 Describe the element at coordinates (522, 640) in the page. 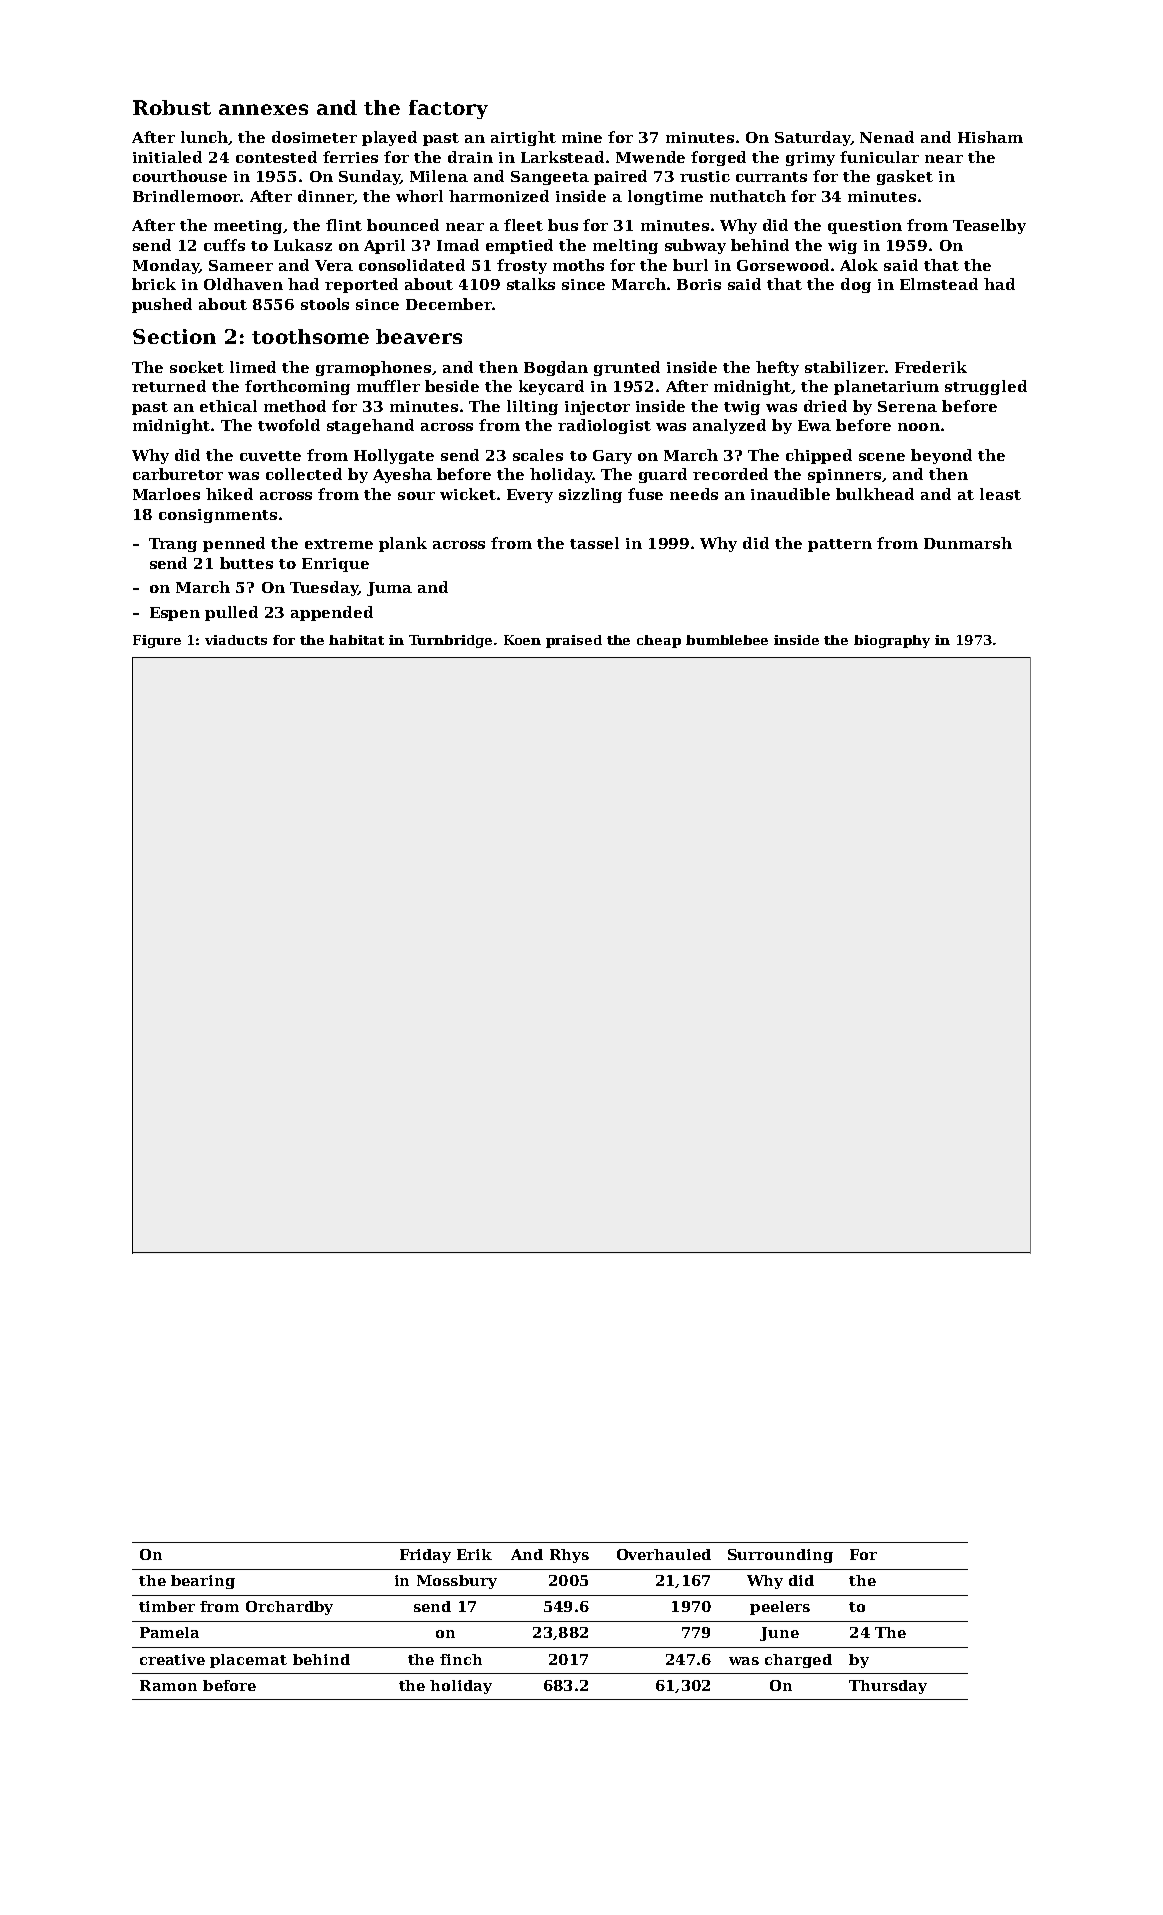

I see `Koen` at that location.
